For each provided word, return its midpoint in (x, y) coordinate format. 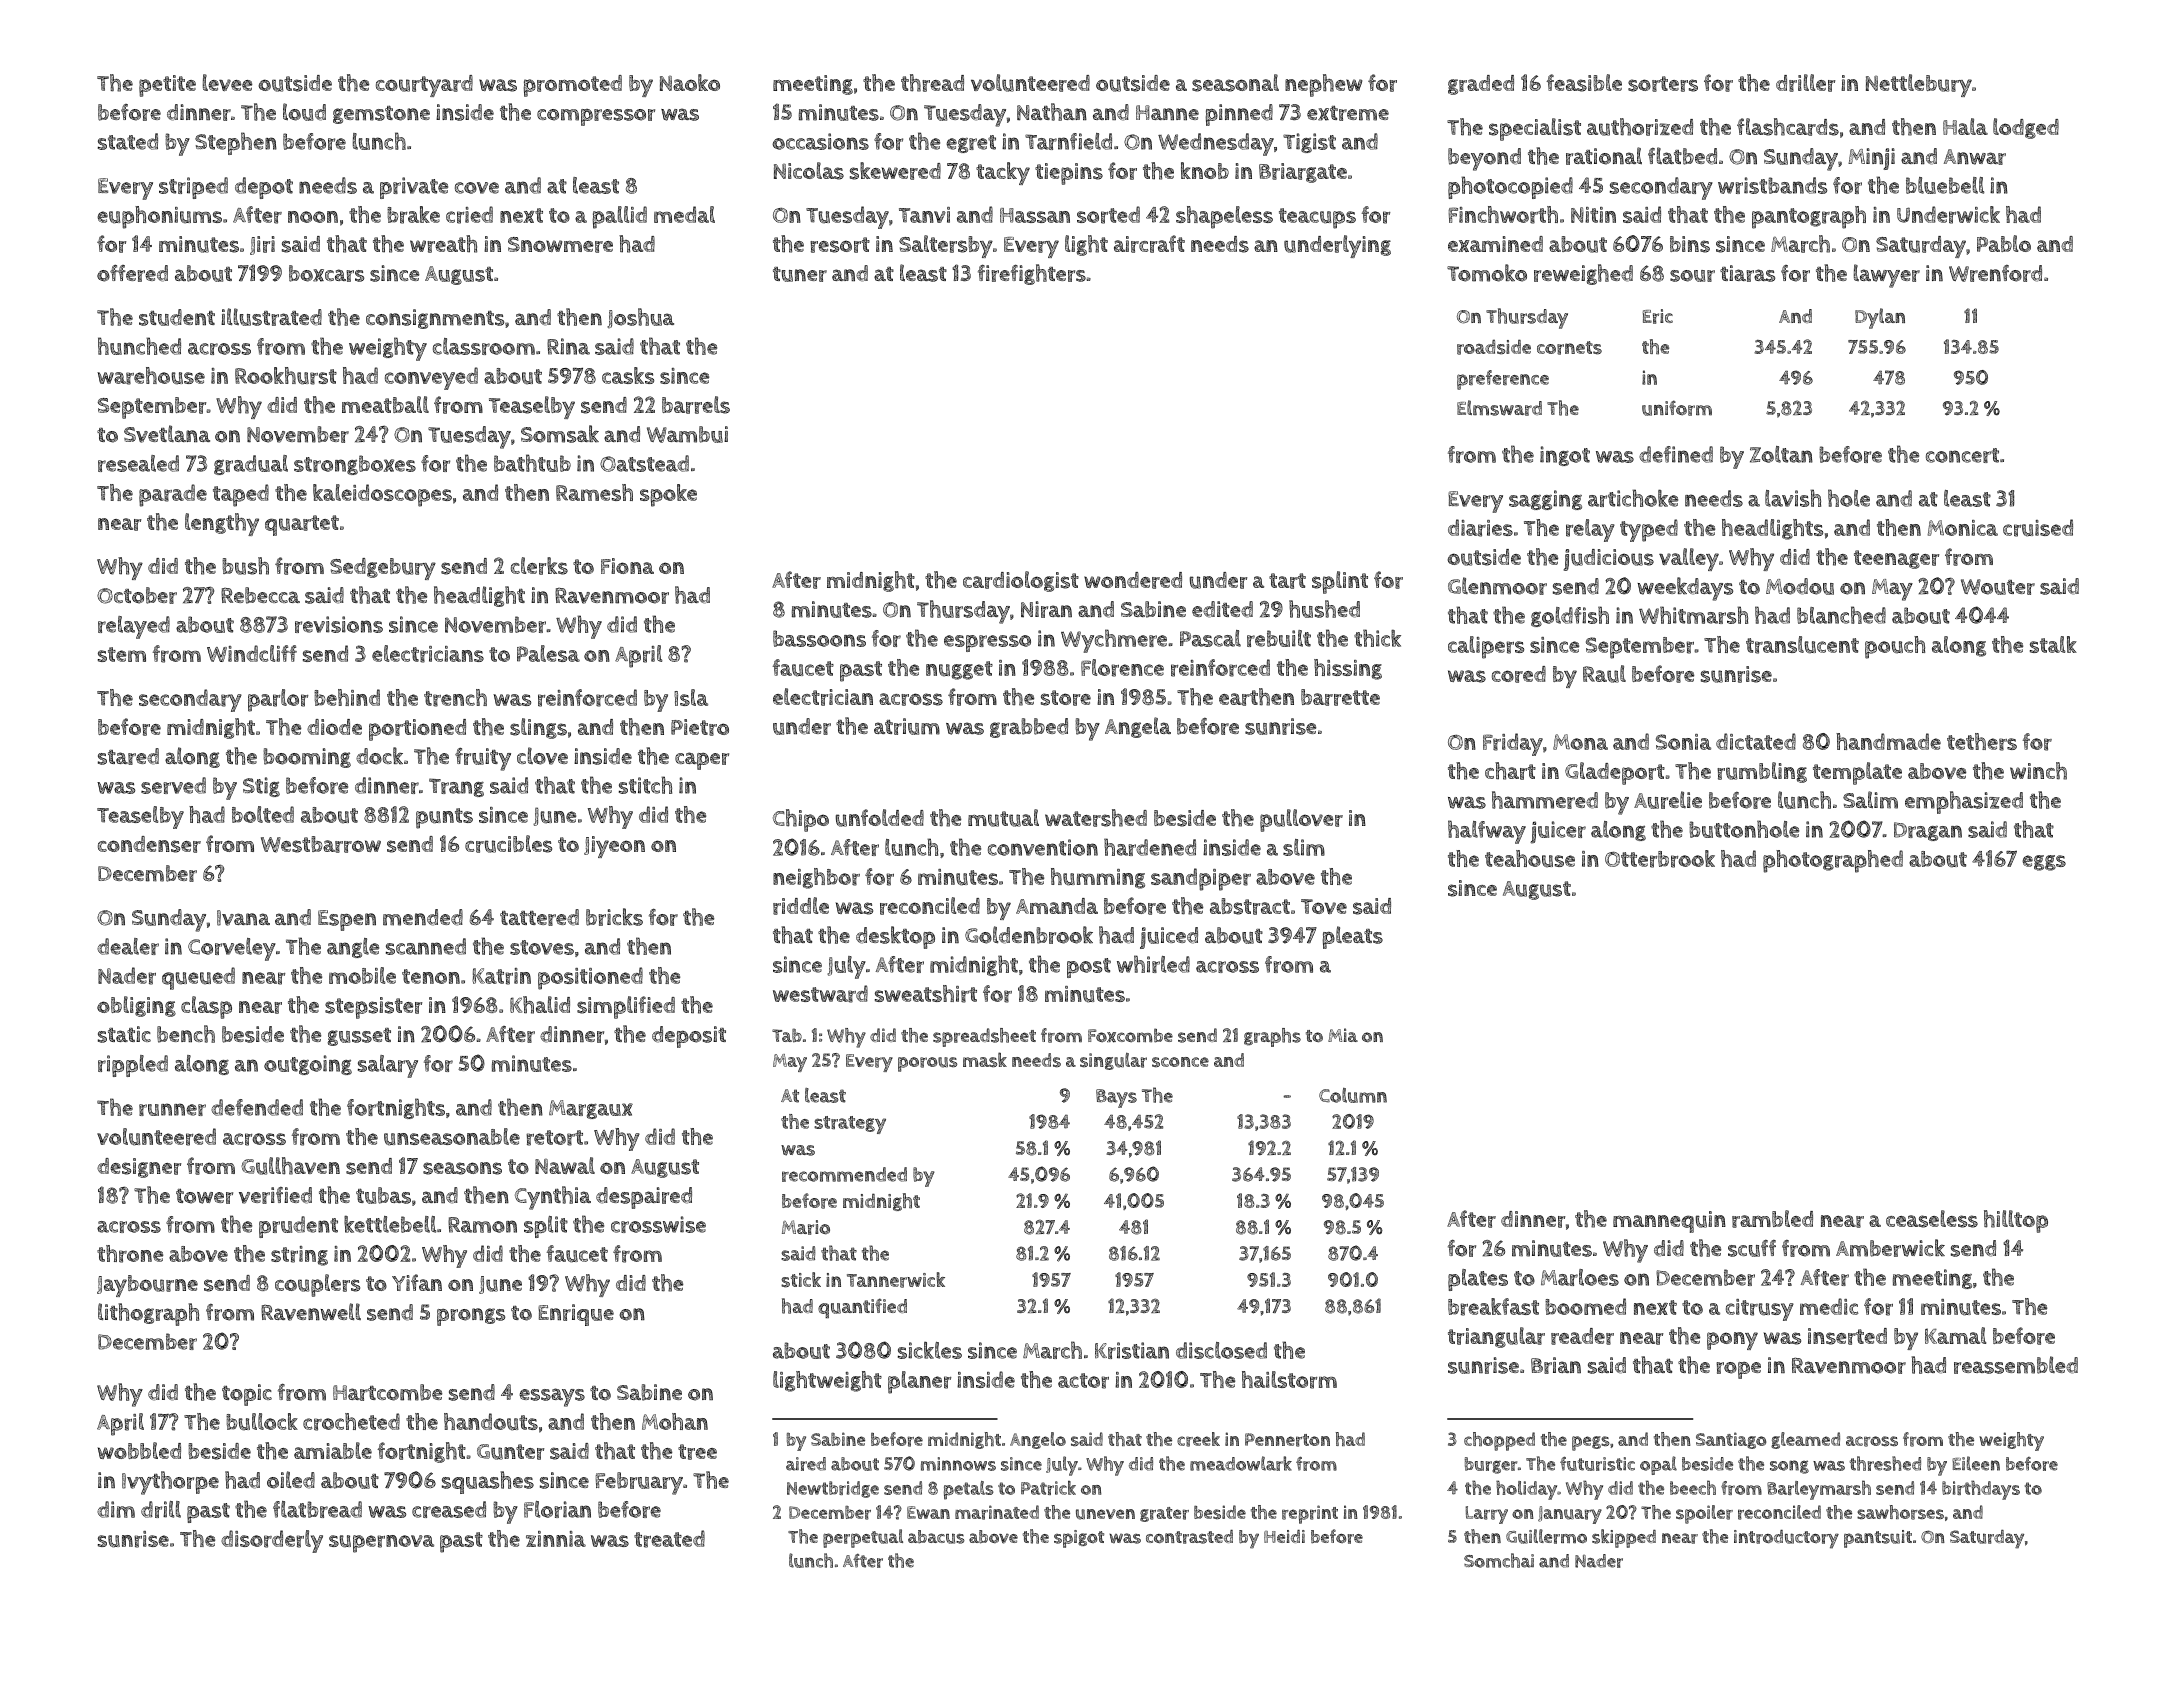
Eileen (1976, 1463)
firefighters (1032, 274)
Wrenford (1995, 273)
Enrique (576, 1315)
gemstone (381, 114)
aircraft (1149, 244)
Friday (1513, 744)
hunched (139, 346)
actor (1083, 1381)
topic (247, 1395)
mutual (1003, 818)
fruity (483, 759)
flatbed (1682, 156)
